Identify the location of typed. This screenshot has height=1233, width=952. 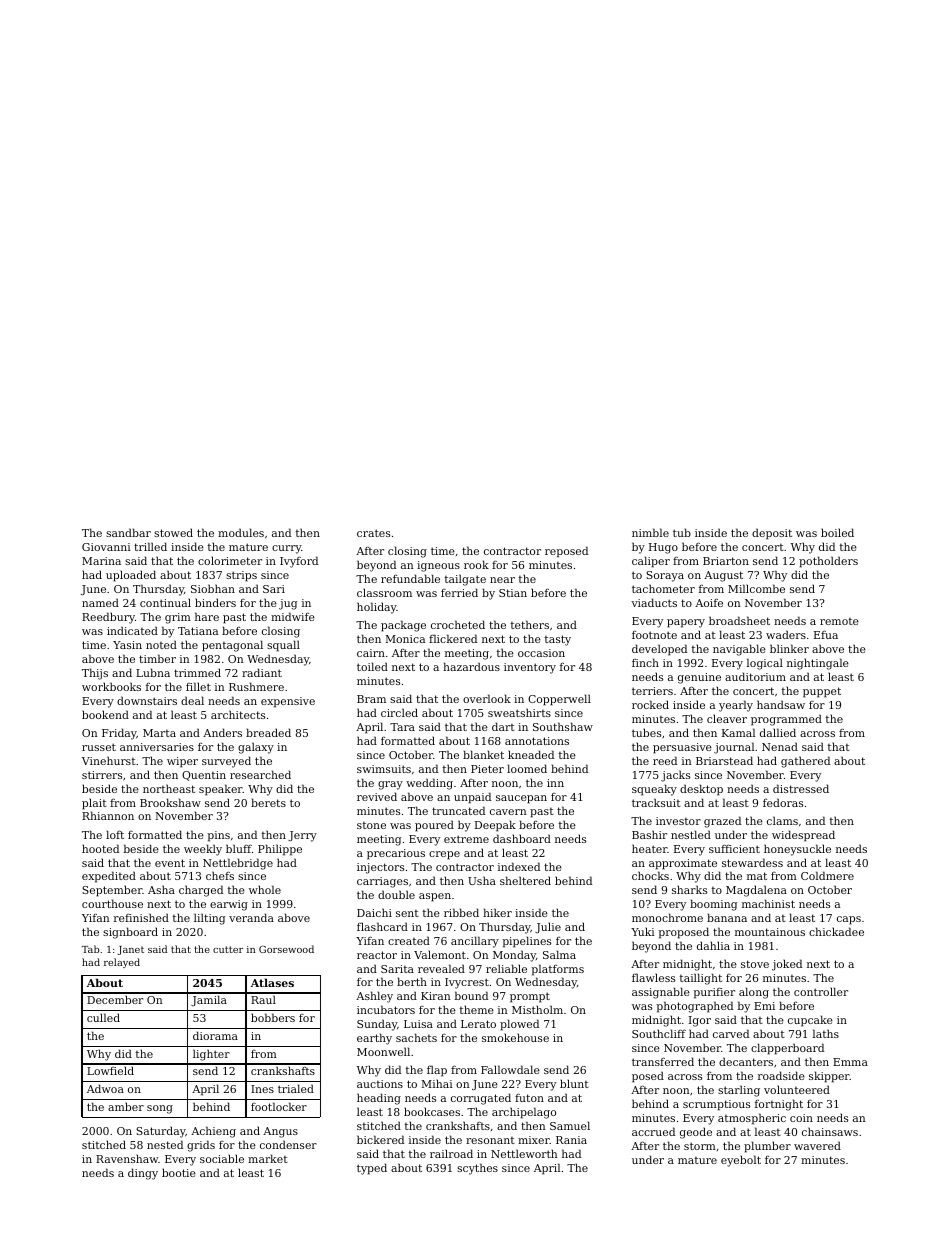
(372, 1169).
